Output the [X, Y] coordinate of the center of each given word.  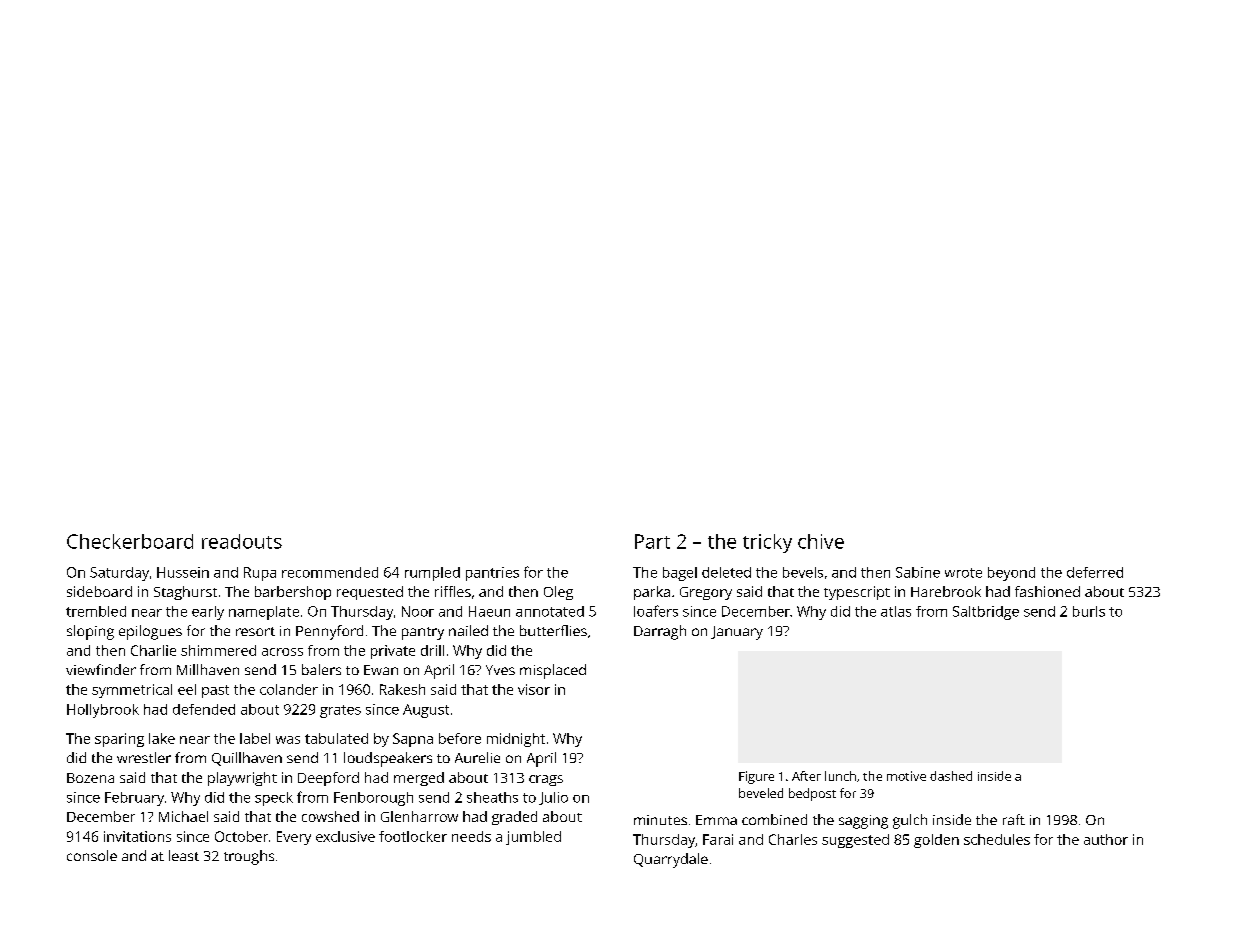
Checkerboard [130, 541]
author [1106, 839]
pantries [492, 574]
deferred [1095, 572]
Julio [553, 798]
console [92, 855]
